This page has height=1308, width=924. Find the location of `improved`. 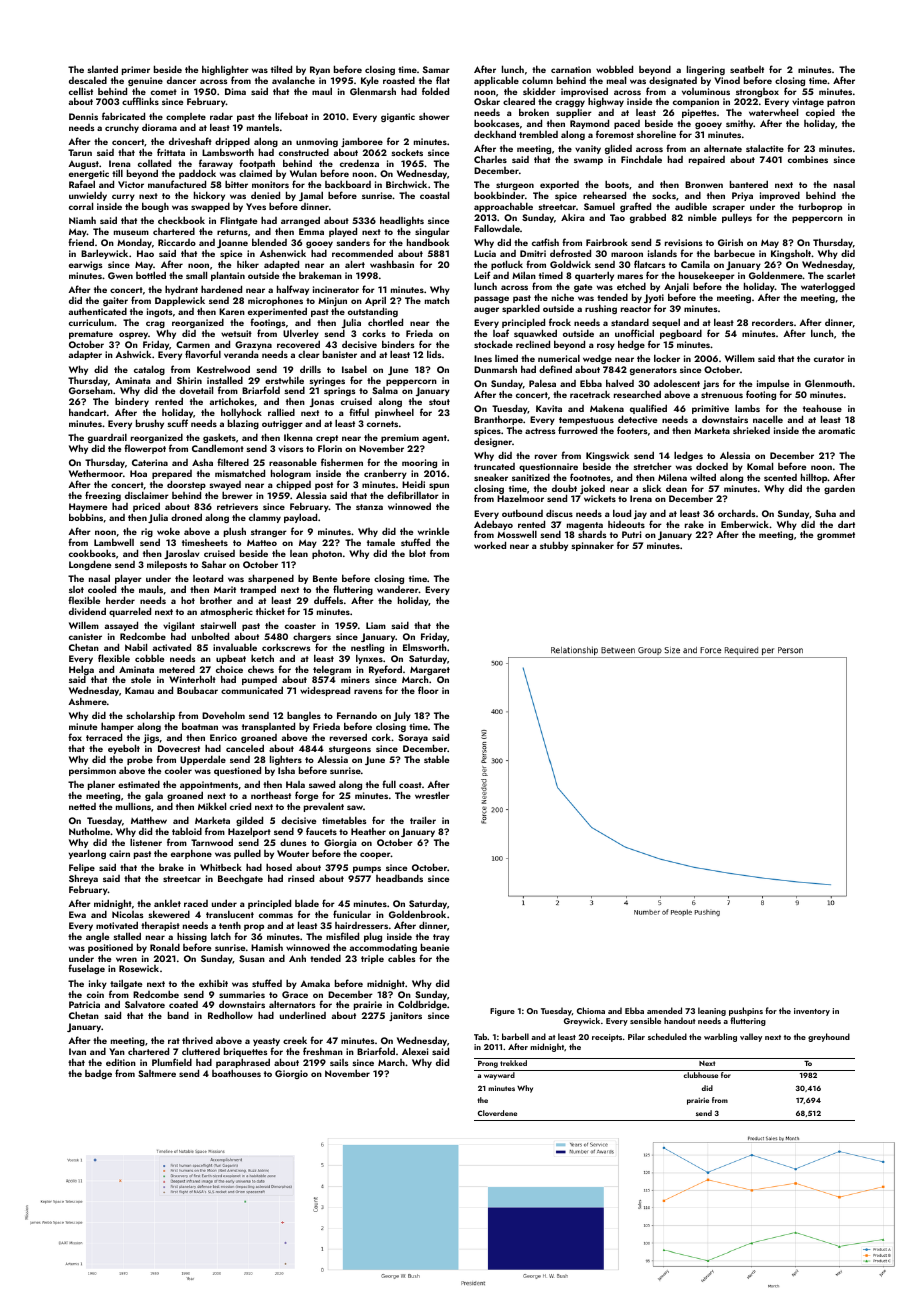

improved is located at coordinates (780, 197).
